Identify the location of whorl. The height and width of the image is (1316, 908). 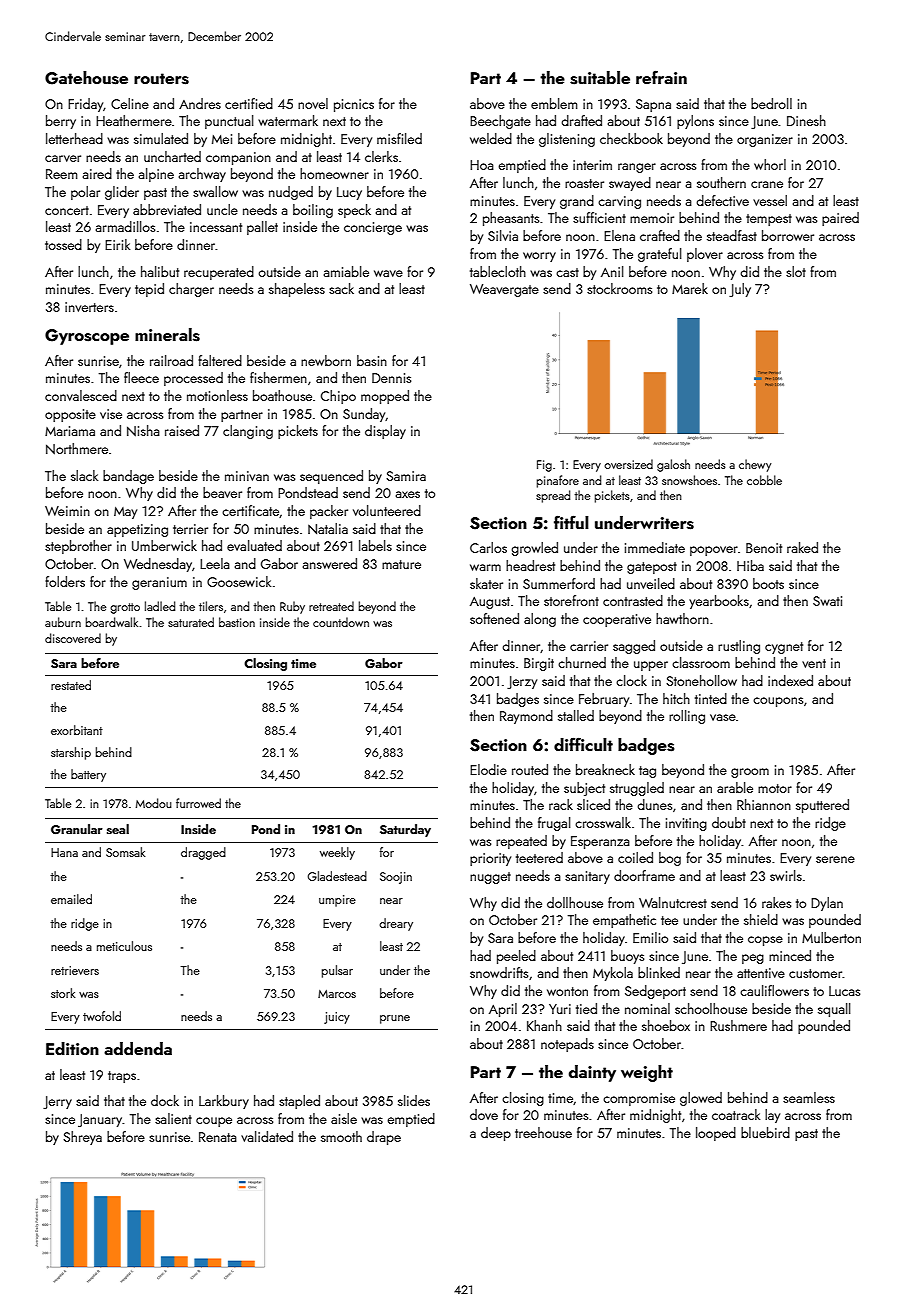
(770, 164).
